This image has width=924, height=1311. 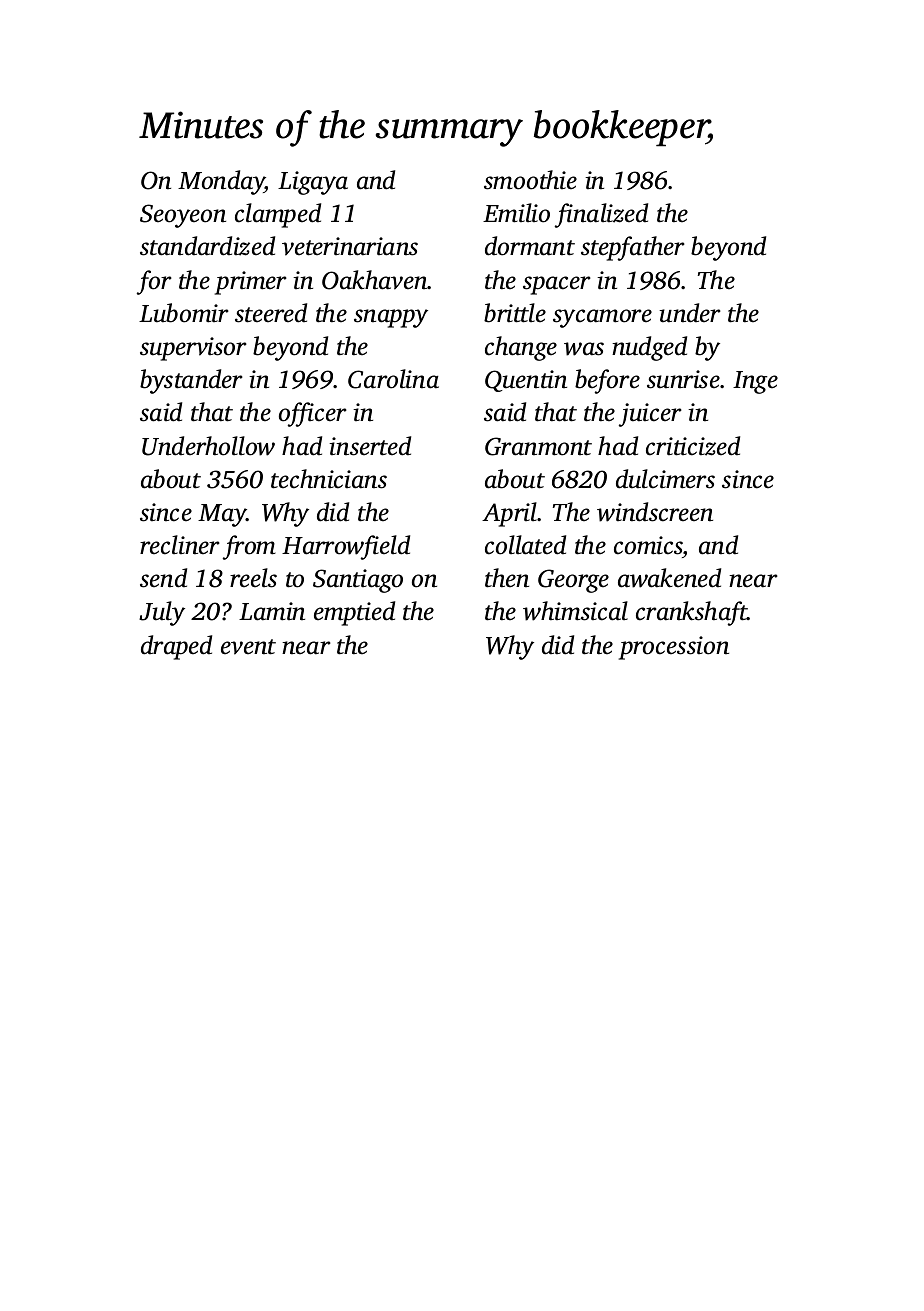 I want to click on criticized, so click(x=693, y=446).
